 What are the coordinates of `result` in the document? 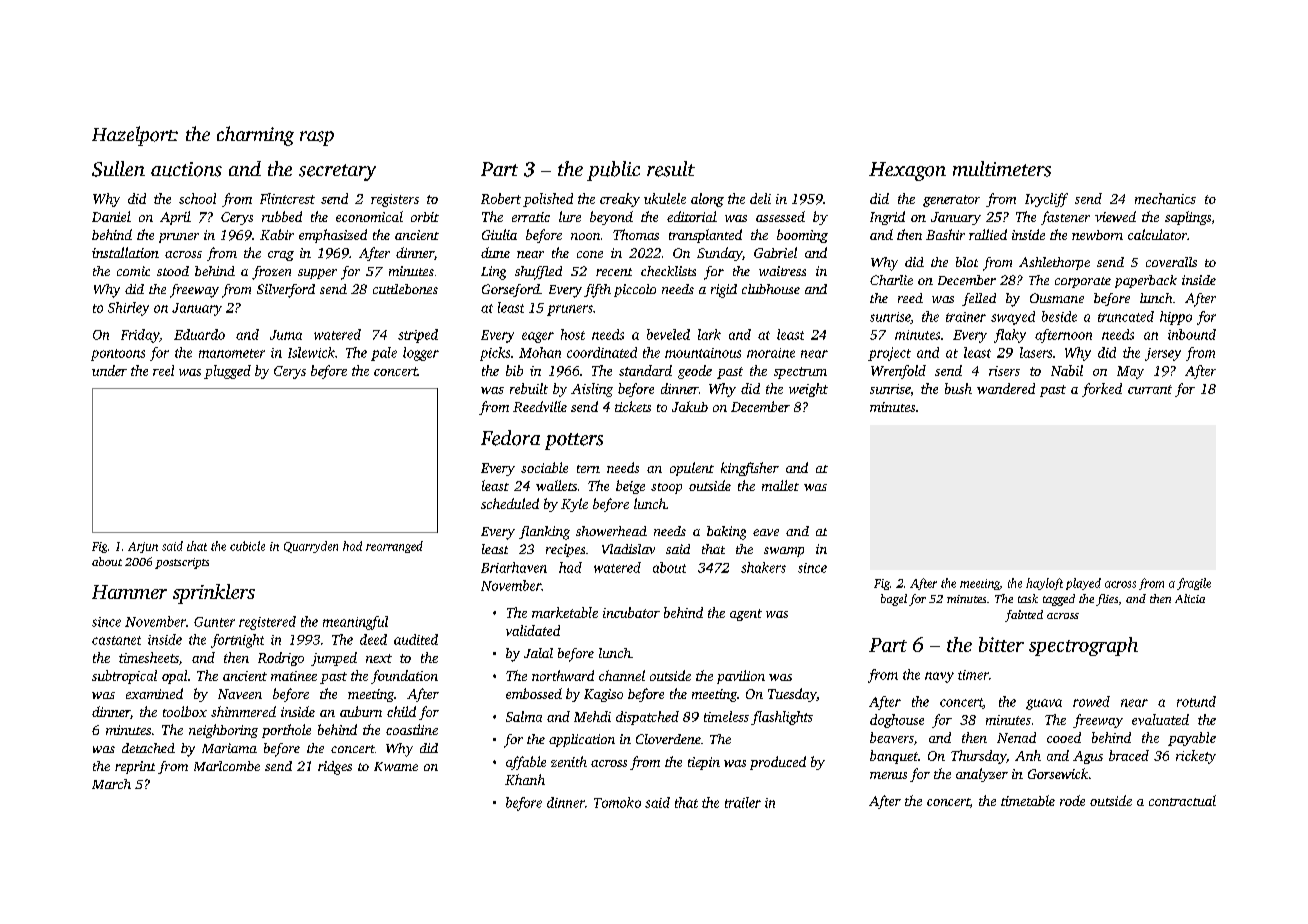 It's located at (671, 169).
